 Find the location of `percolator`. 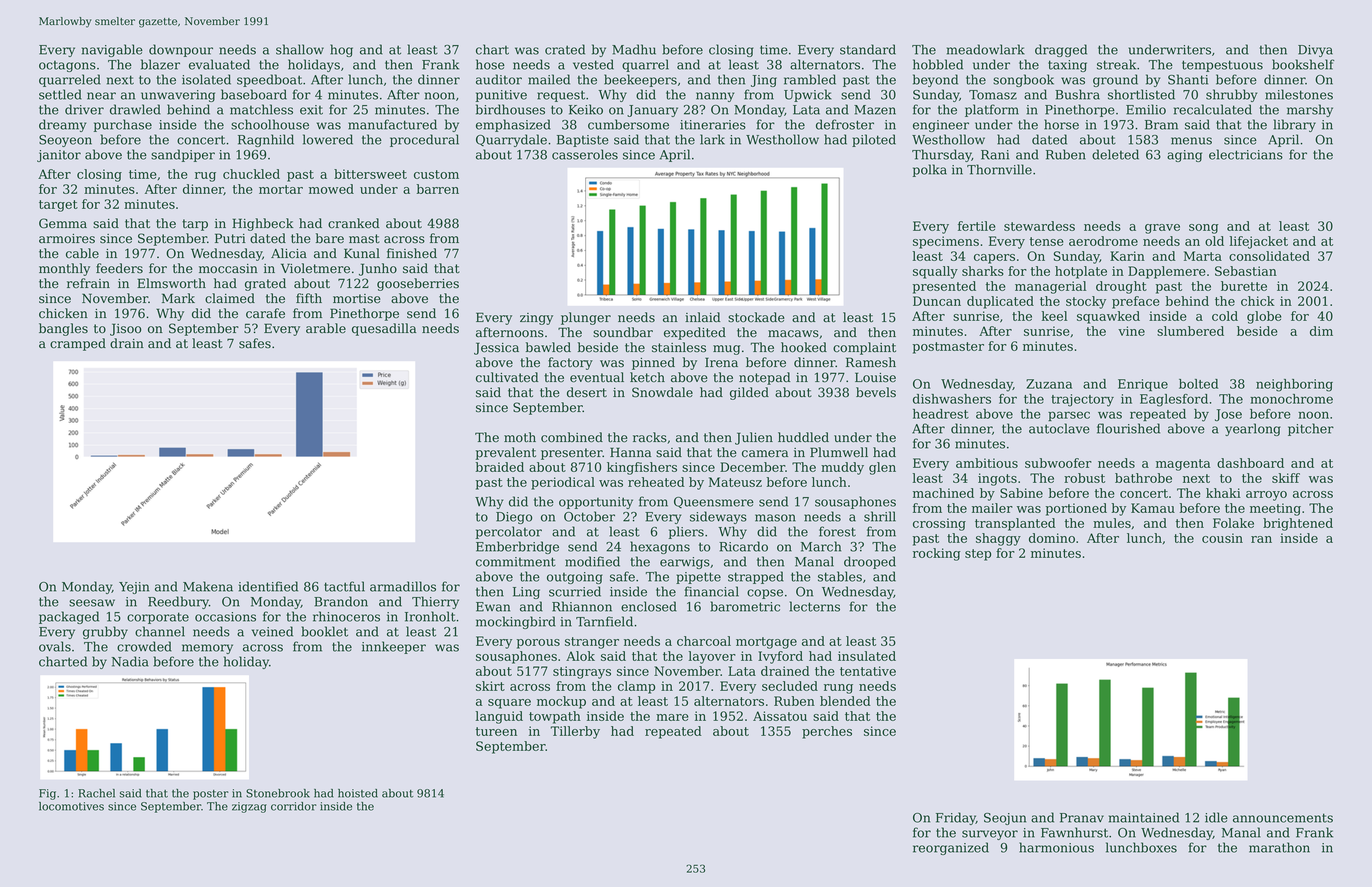

percolator is located at coordinates (509, 532).
